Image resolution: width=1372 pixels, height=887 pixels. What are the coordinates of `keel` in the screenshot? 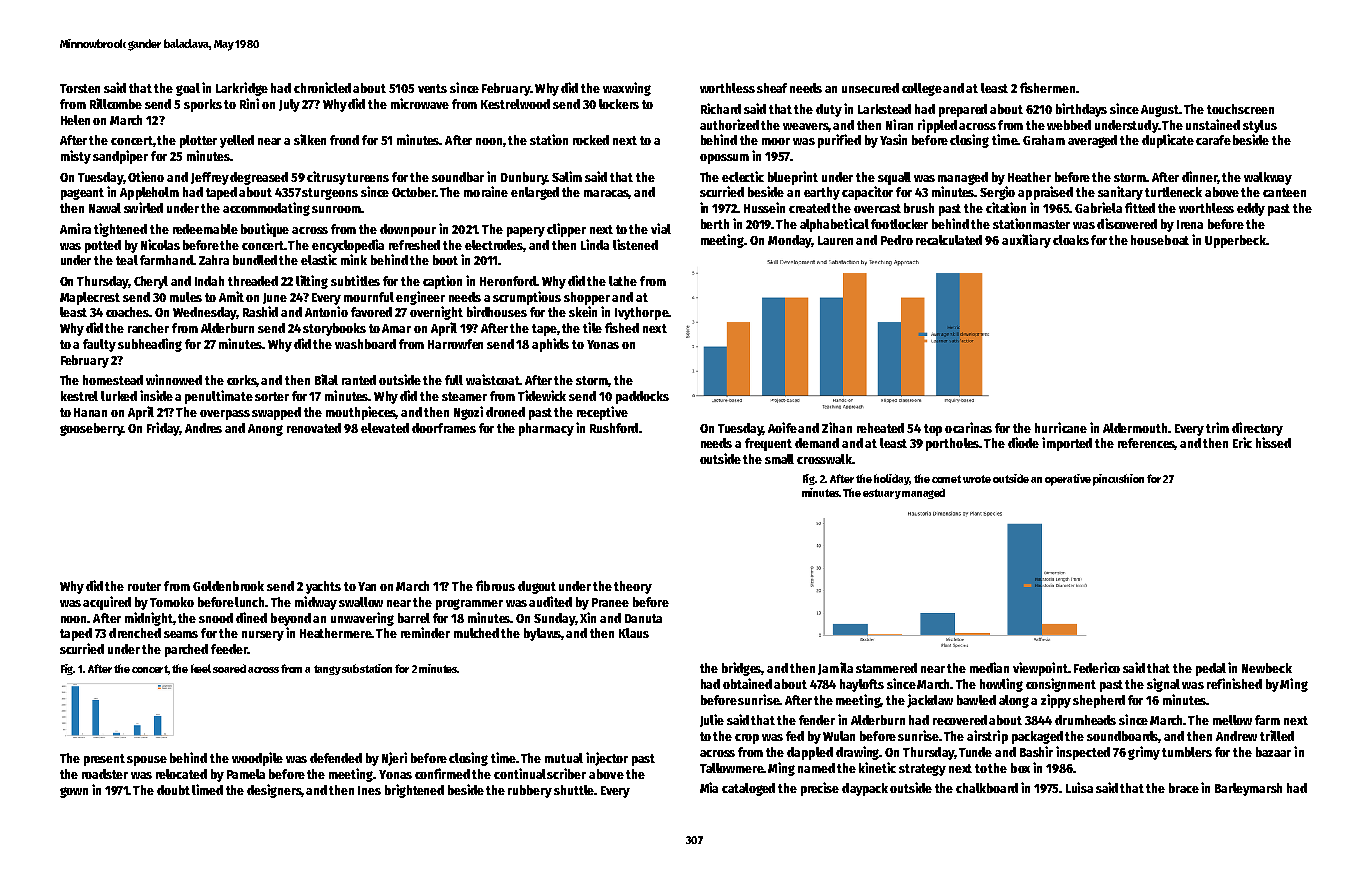 It's located at (201, 668).
